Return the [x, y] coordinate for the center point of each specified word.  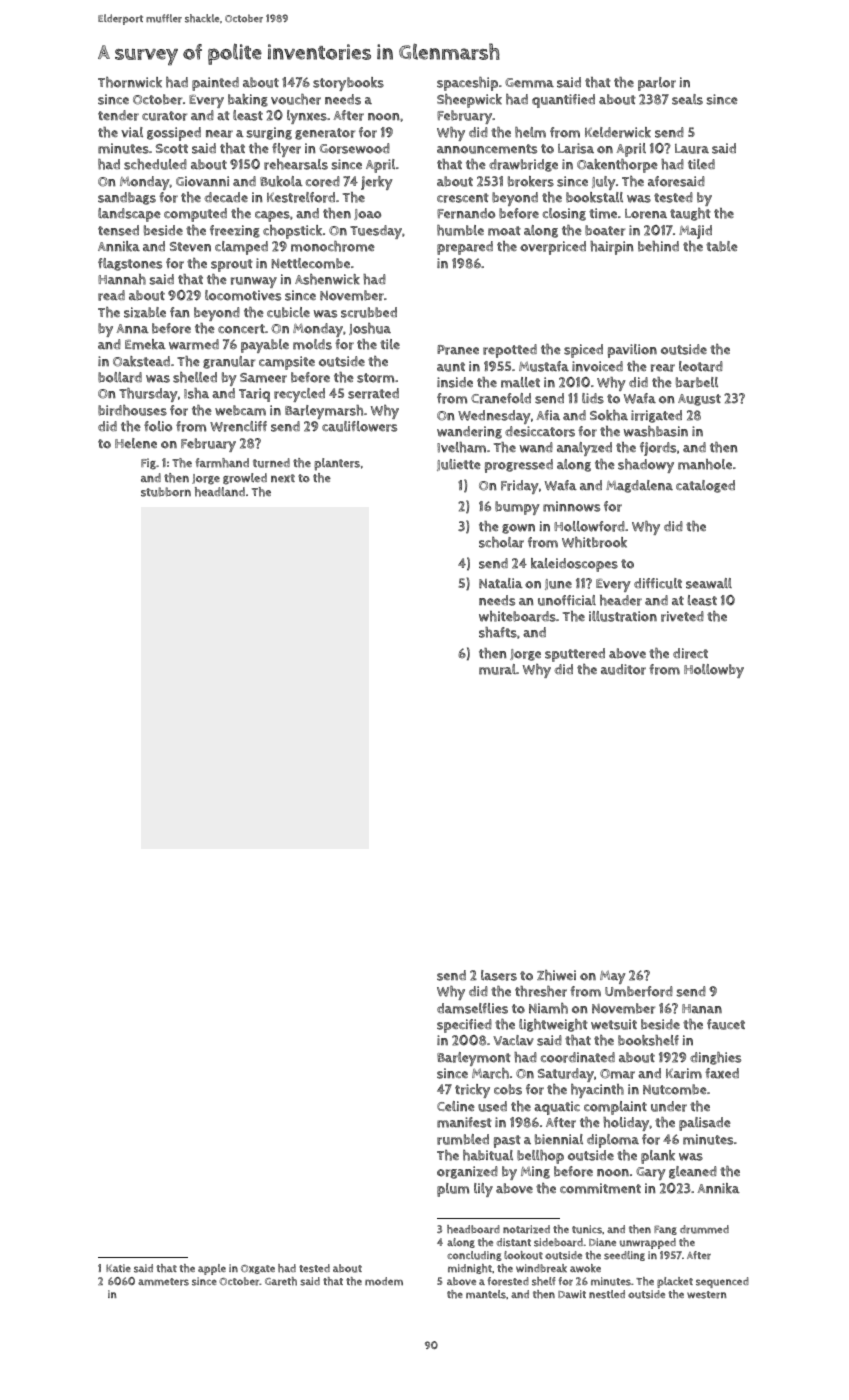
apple [212, 1269]
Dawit [572, 1294]
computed [195, 215]
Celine [456, 1106]
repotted [510, 351]
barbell [697, 382]
